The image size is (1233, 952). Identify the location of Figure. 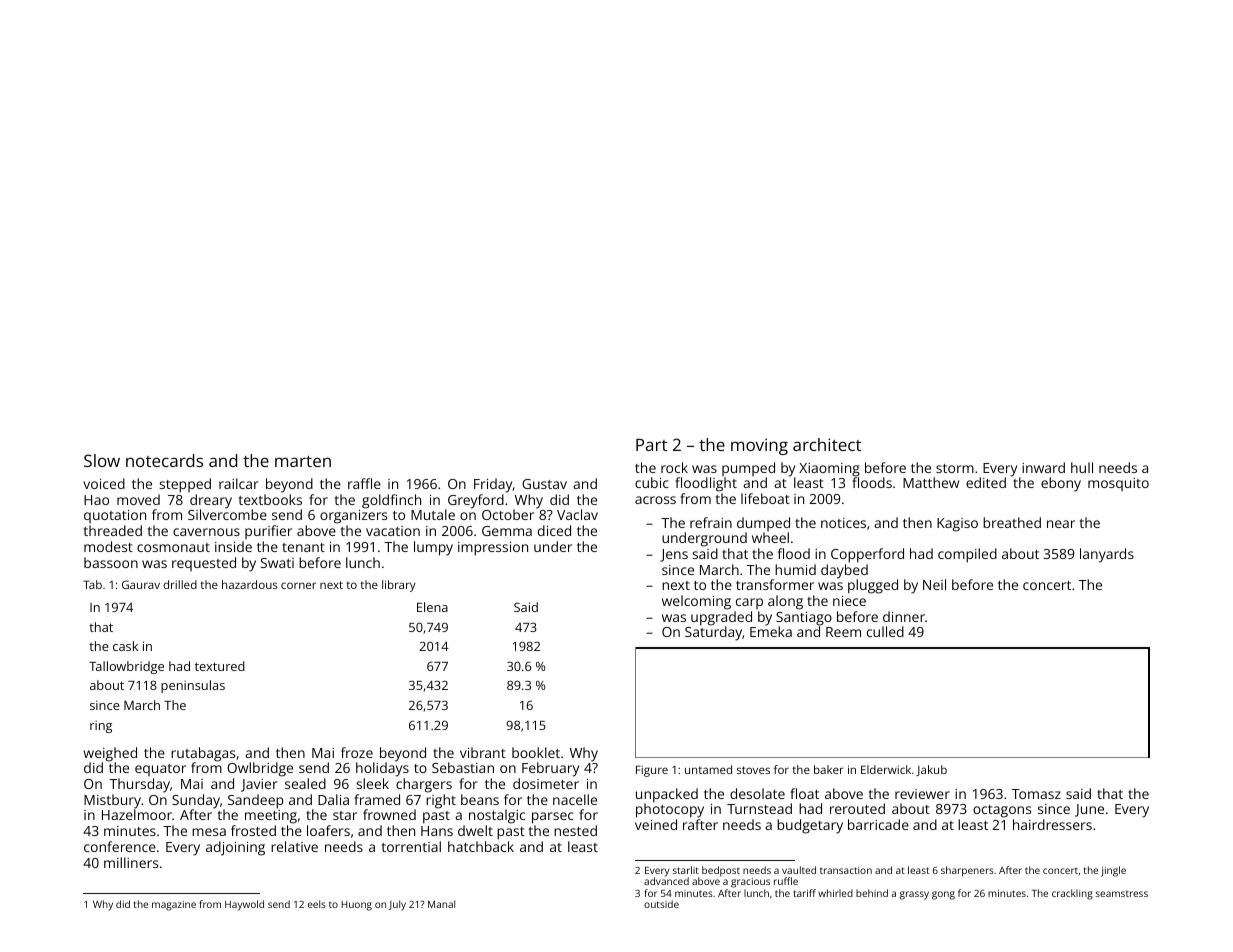
(652, 771).
